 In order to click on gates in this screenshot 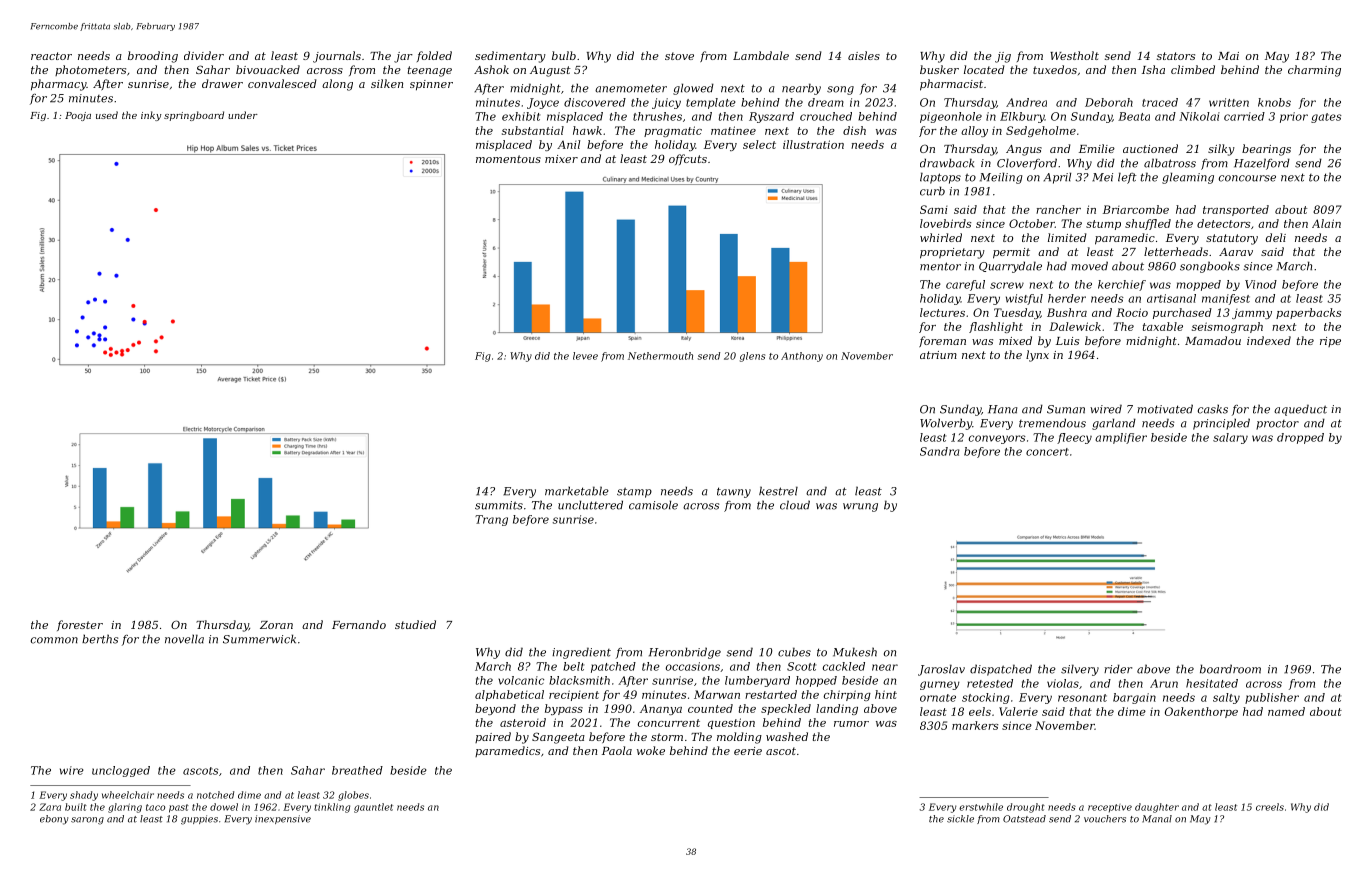, I will do `click(1326, 118)`.
